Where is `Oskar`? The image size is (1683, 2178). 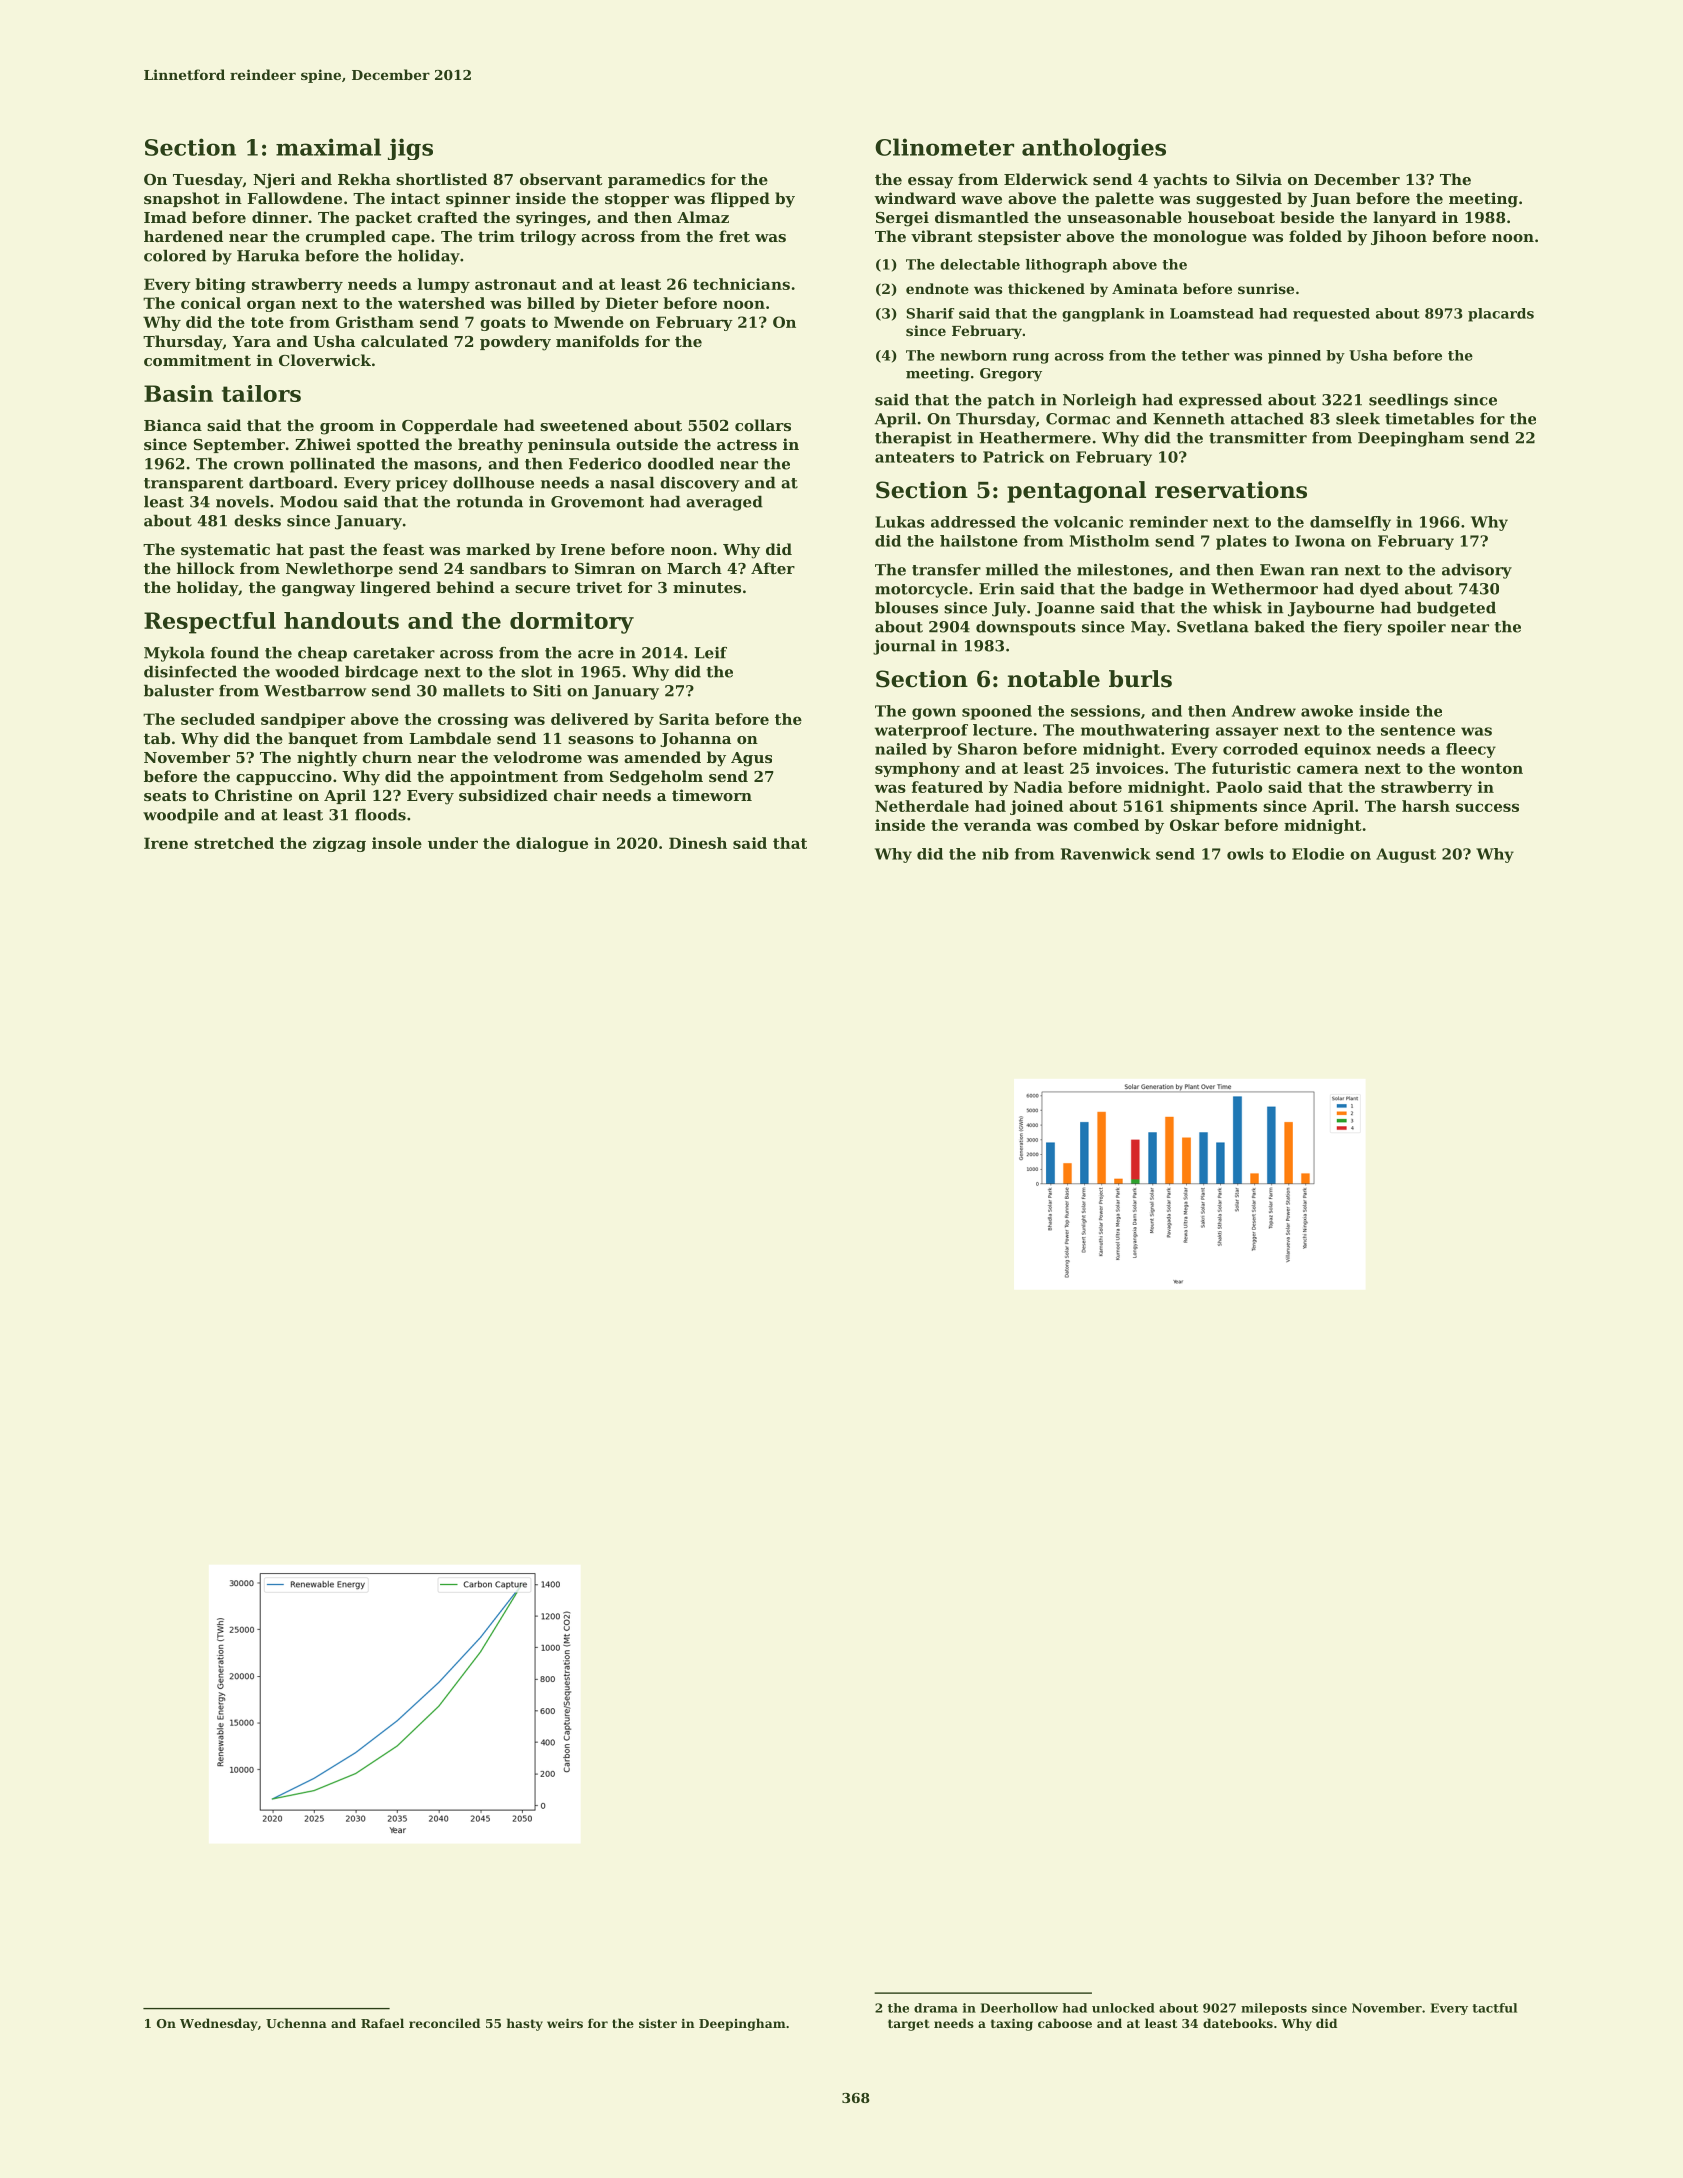
Oskar is located at coordinates (1194, 825).
